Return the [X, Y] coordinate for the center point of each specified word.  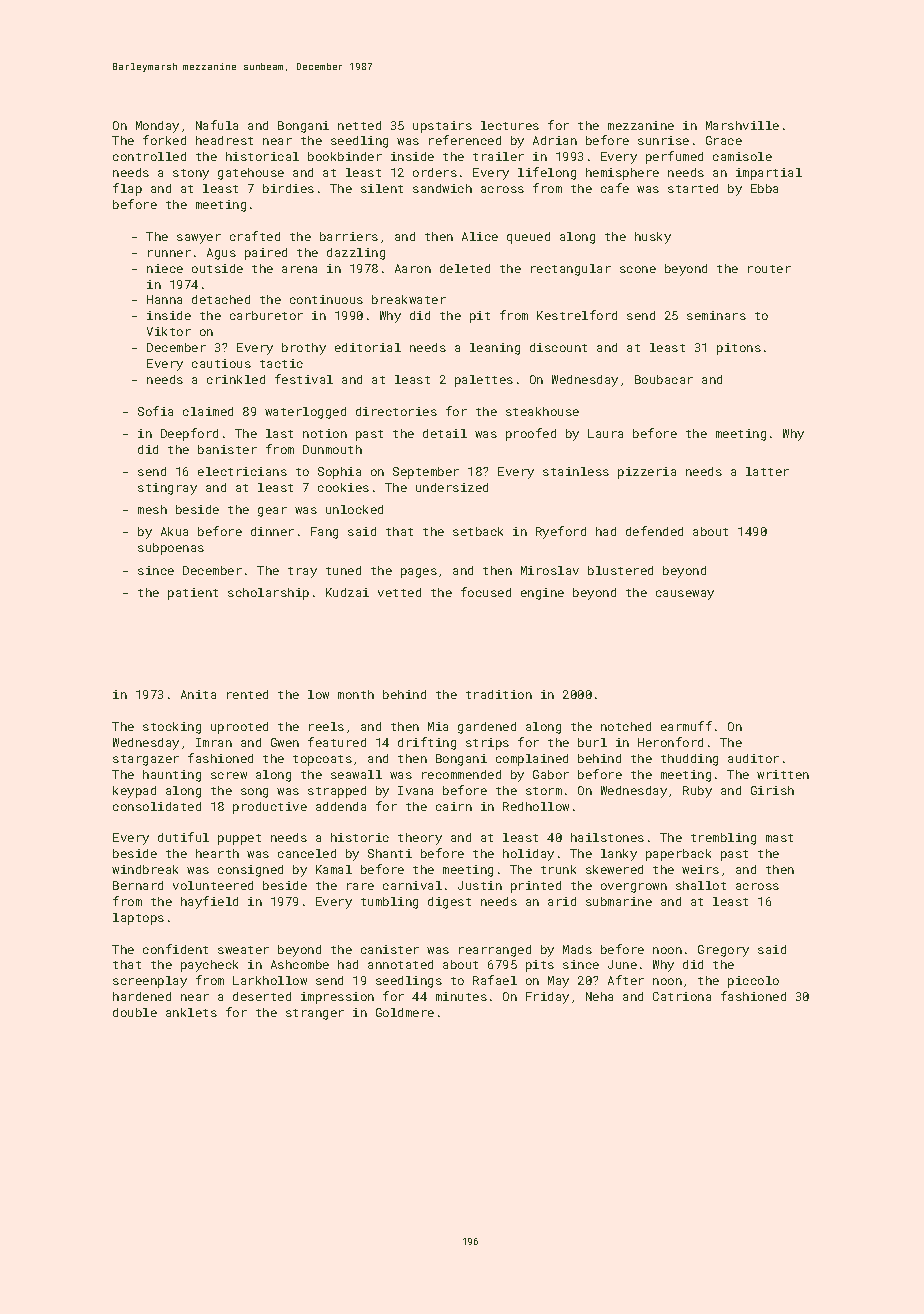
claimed [208, 411]
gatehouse [251, 174]
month [356, 694]
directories [396, 411]
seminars [716, 315]
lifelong [547, 173]
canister [390, 949]
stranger [315, 1014]
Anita [198, 694]
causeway [685, 595]
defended [654, 531]
